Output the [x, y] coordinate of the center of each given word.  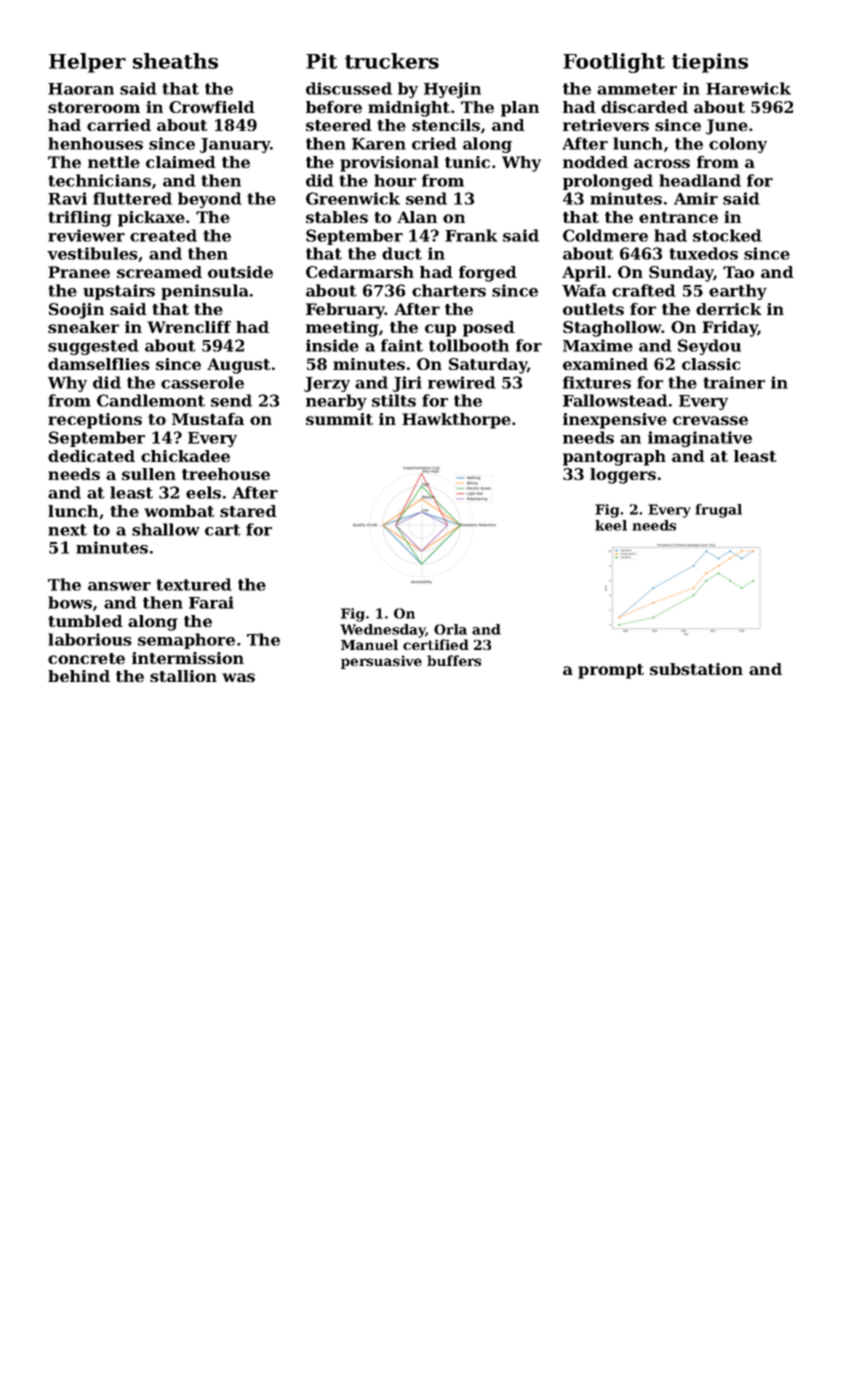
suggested [93, 347]
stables [337, 217]
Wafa [584, 290]
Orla [450, 629]
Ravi [67, 198]
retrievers [606, 125]
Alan [417, 217]
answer [119, 586]
